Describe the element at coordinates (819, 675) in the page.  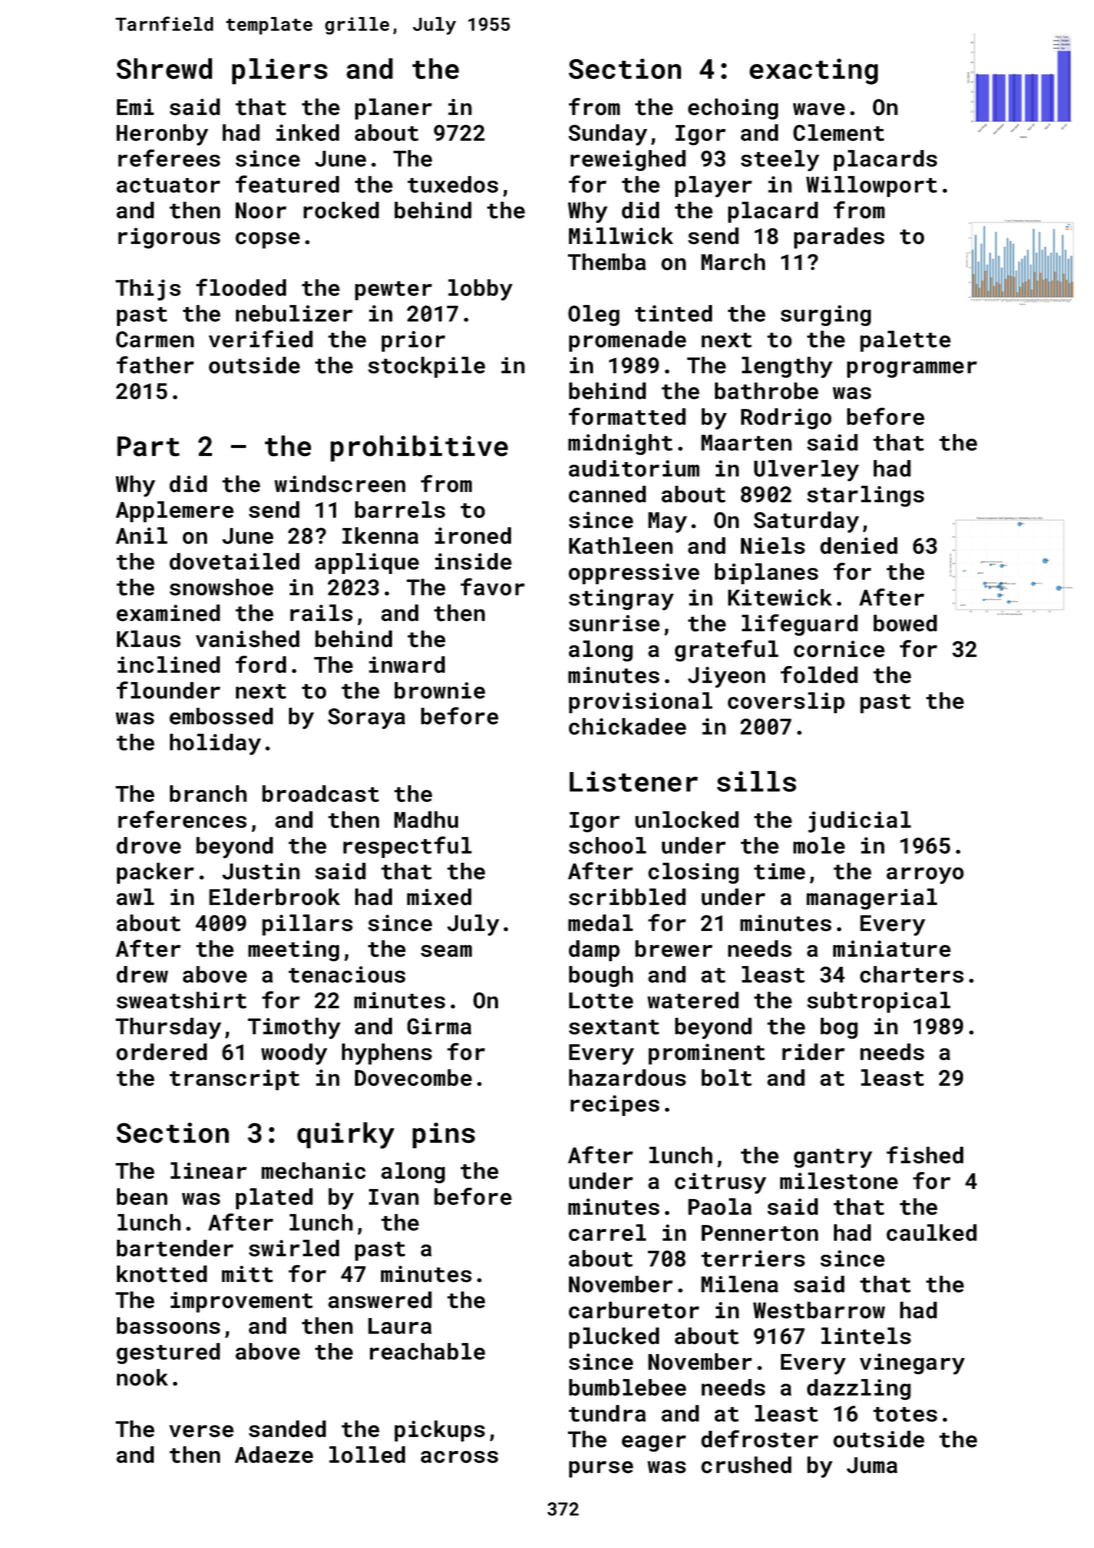
I see `folded` at that location.
